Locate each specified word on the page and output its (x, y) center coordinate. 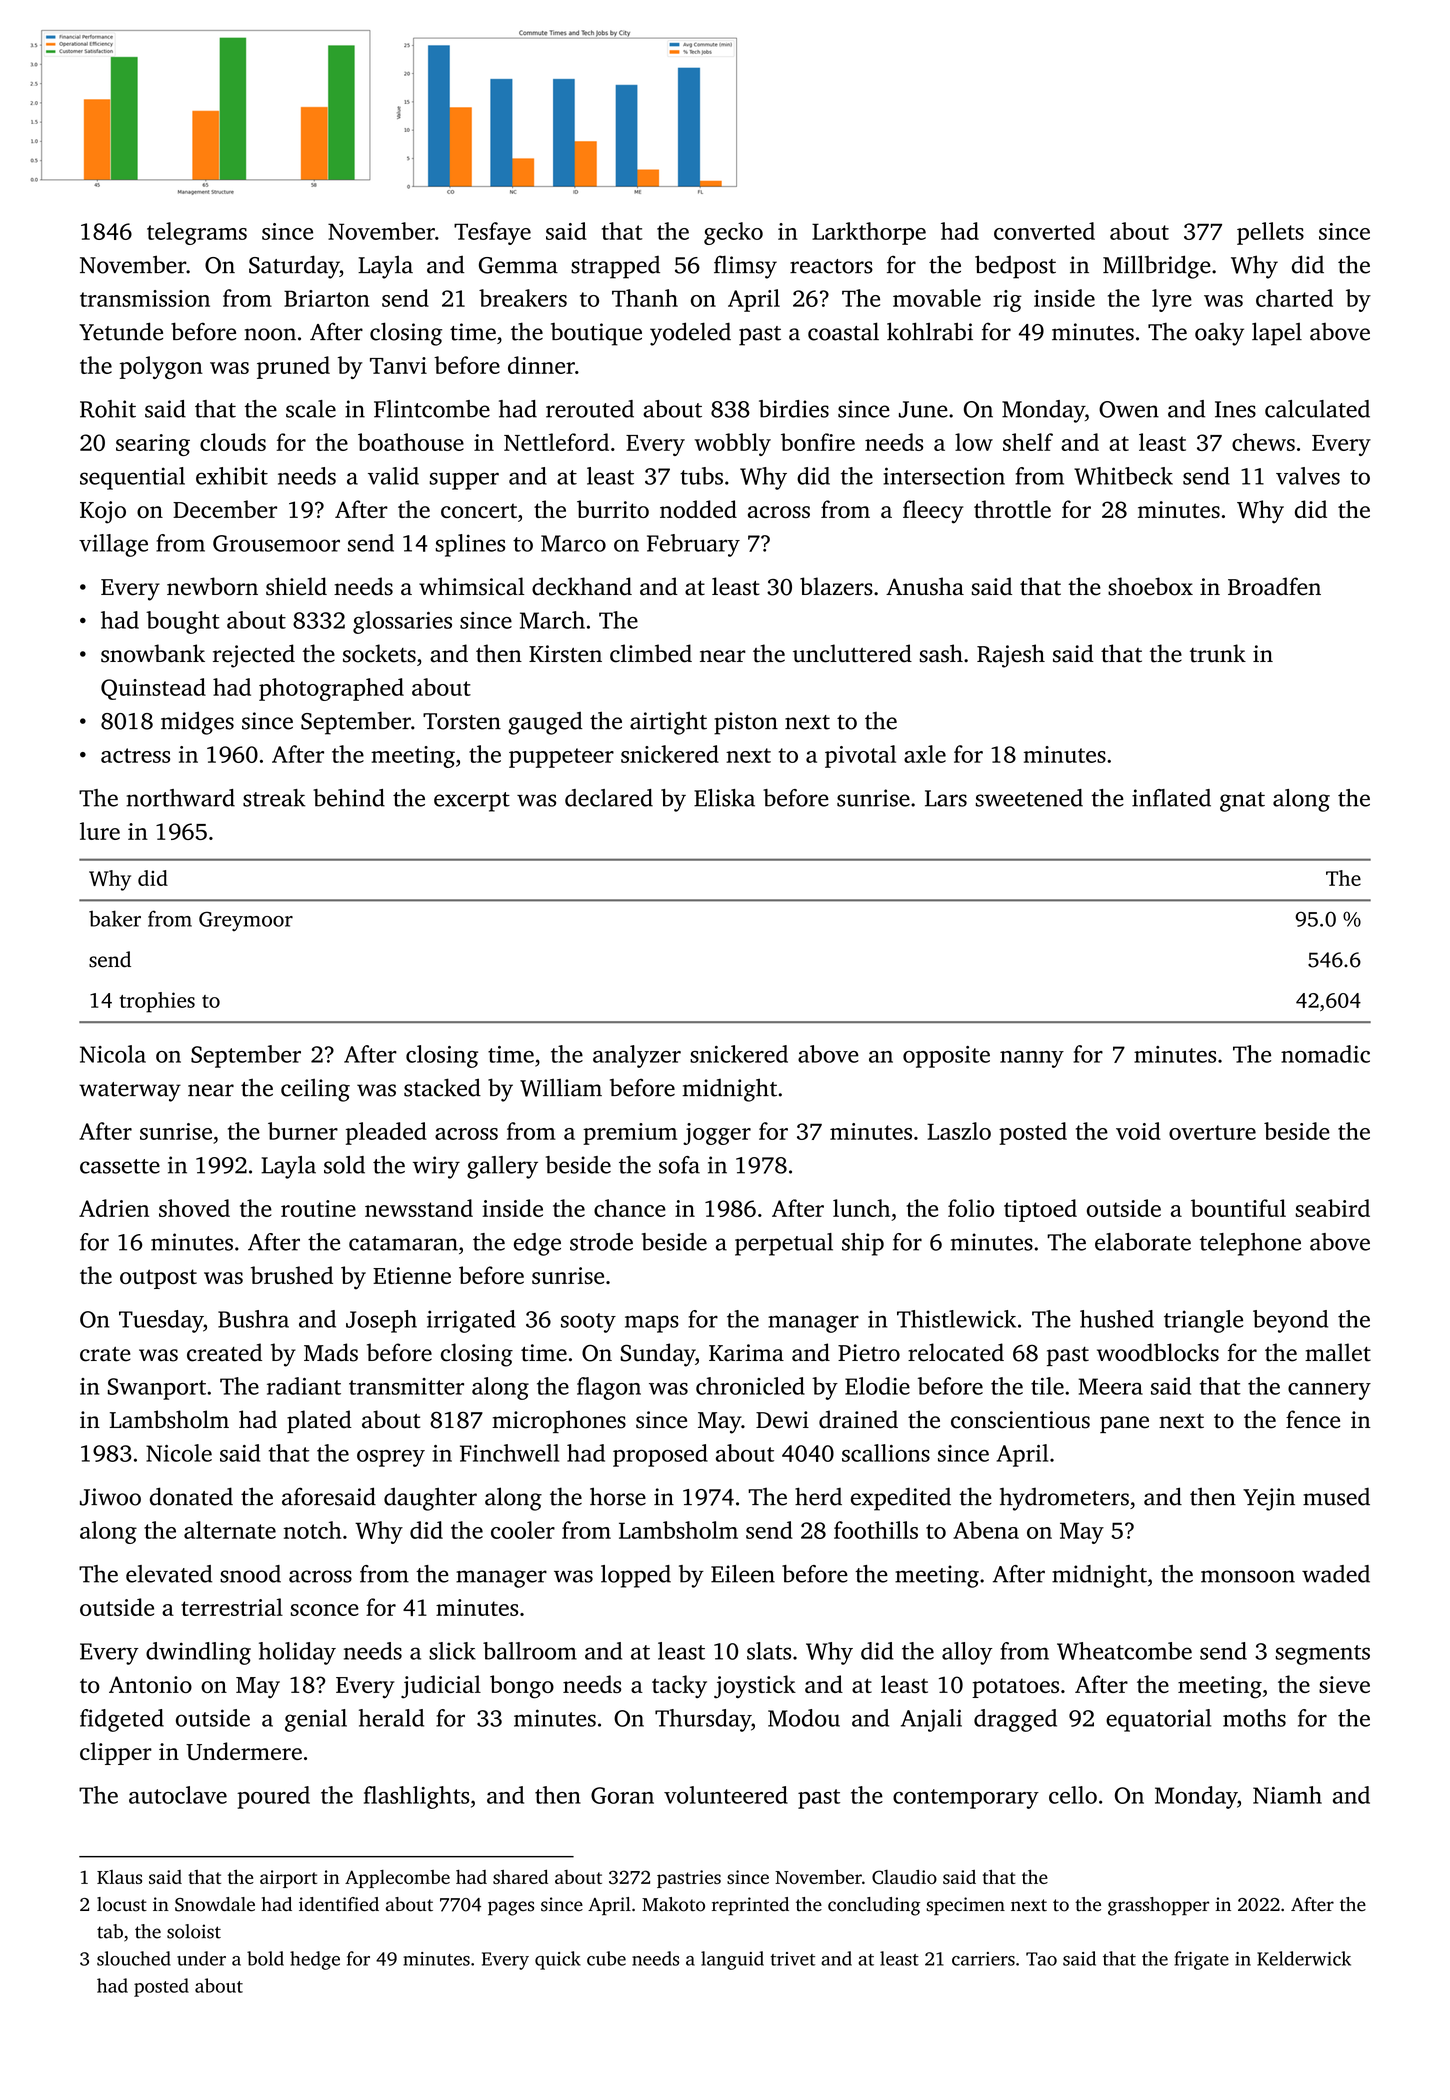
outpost (158, 1279)
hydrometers (1064, 1499)
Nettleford (556, 442)
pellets (1270, 233)
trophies (157, 1002)
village (113, 545)
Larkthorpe (869, 233)
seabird (1333, 1208)
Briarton (327, 298)
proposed (660, 1455)
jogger (717, 1134)
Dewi (782, 1420)
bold (265, 1958)
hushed (1117, 1319)
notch (313, 1530)
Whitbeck (1123, 476)
